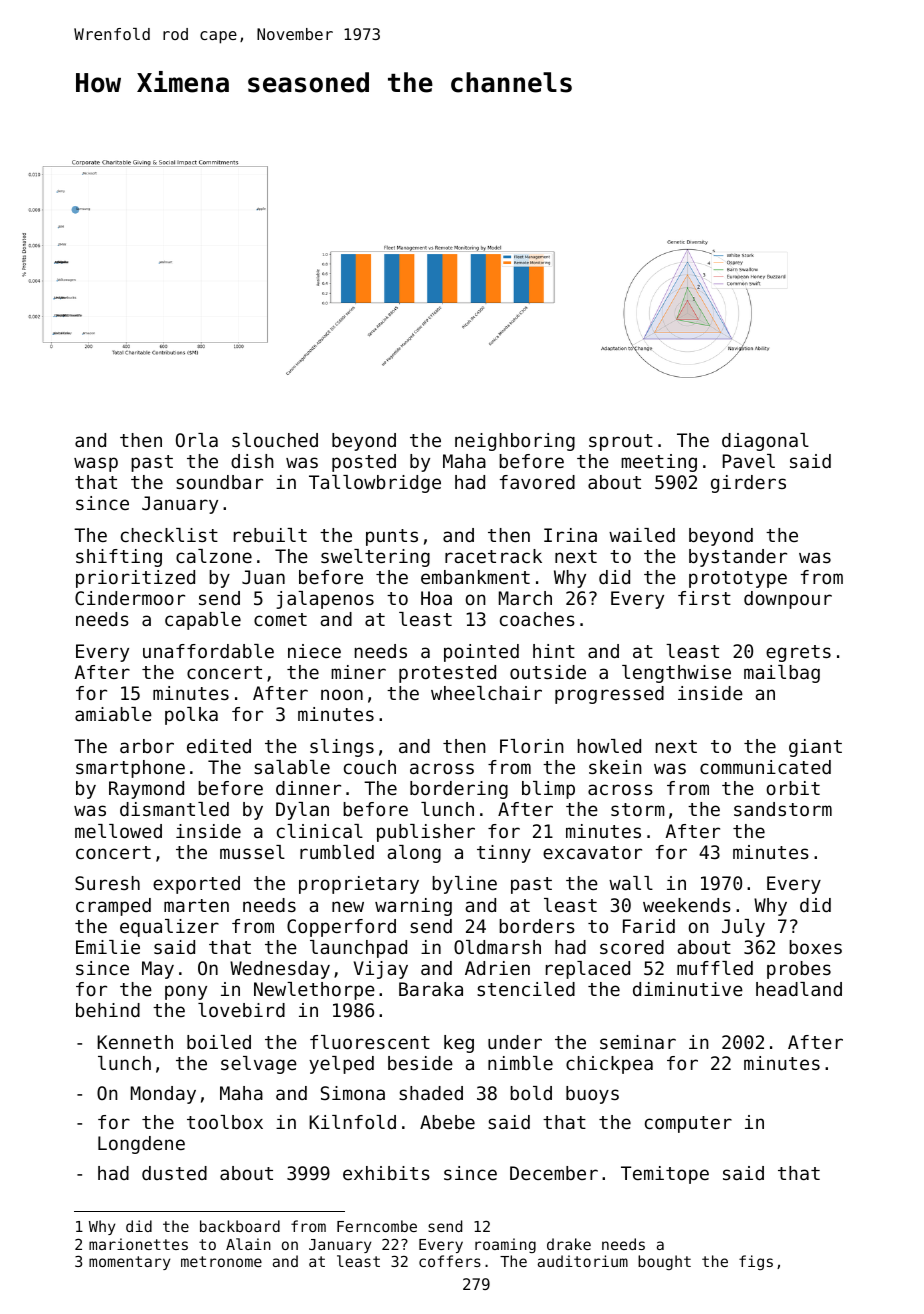 This screenshot has height=1314, width=924. I want to click on mellowed, so click(118, 831).
